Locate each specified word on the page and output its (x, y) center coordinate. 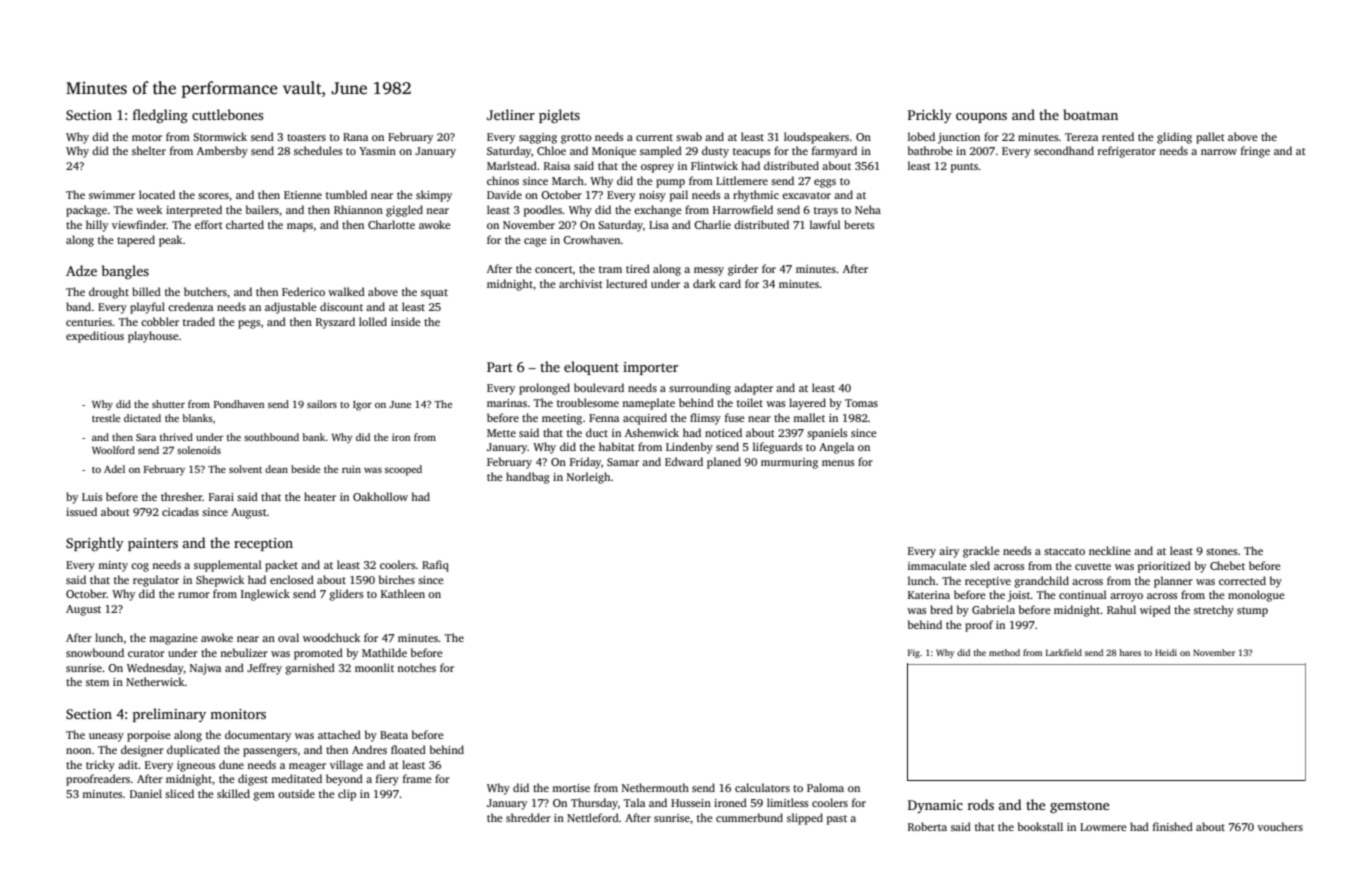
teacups (751, 153)
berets (859, 224)
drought (109, 293)
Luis (92, 497)
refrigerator (1127, 152)
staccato (1064, 551)
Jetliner (511, 114)
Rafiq (435, 566)
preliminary (169, 715)
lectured (626, 283)
